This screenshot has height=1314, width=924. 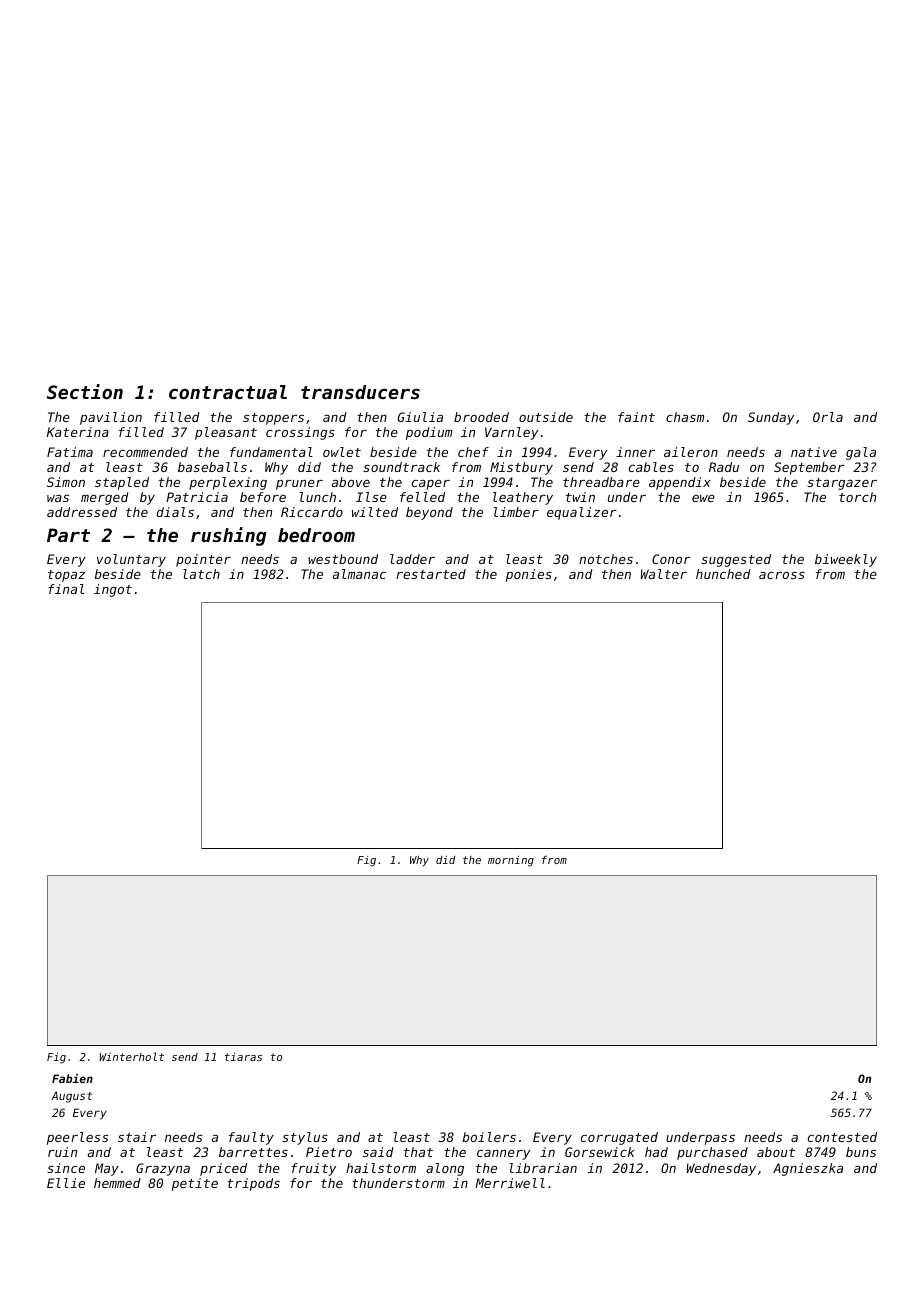 What do you see at coordinates (782, 575) in the screenshot?
I see `across` at bounding box center [782, 575].
